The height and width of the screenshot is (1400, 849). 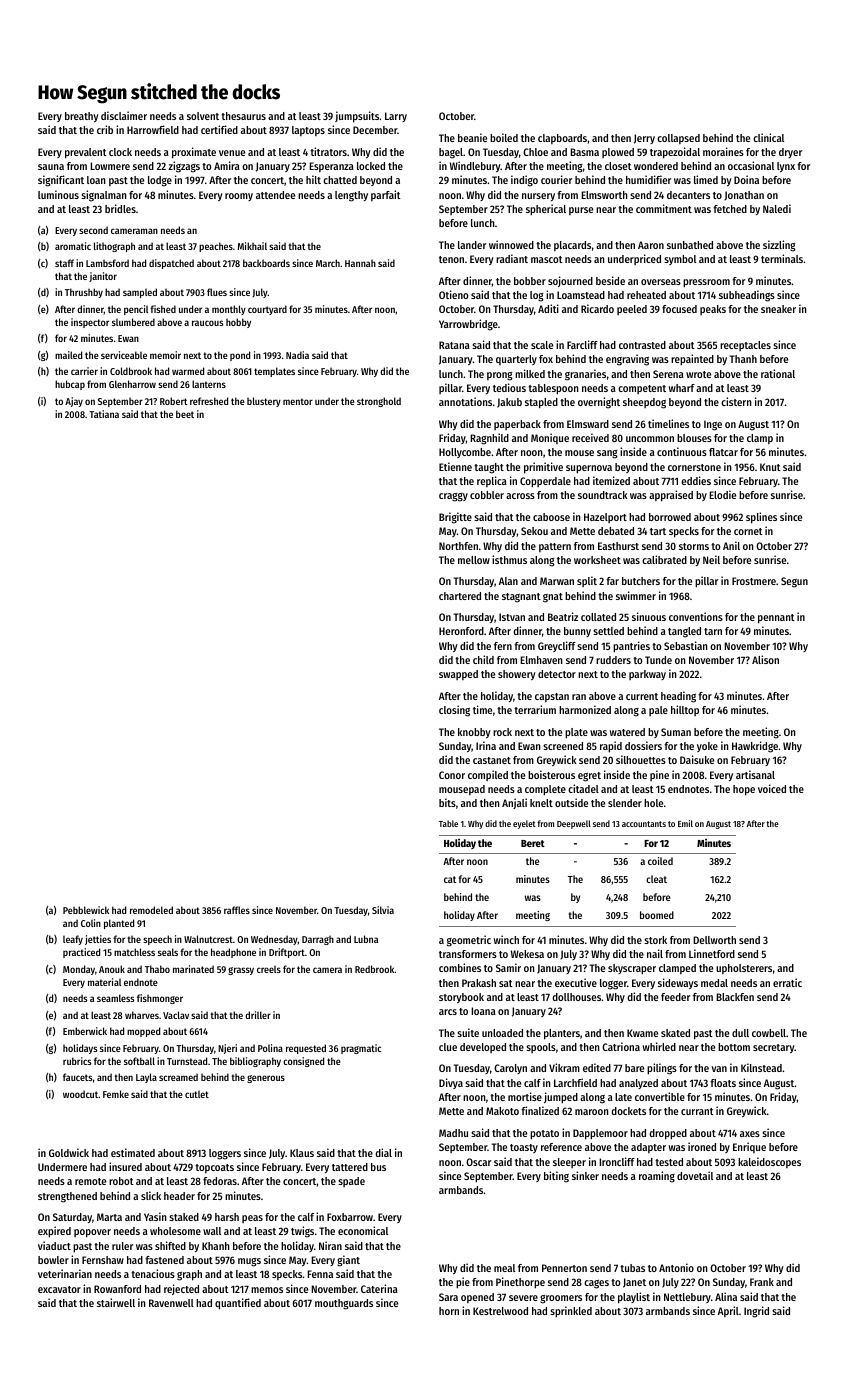 I want to click on Tatiana, so click(x=104, y=414).
